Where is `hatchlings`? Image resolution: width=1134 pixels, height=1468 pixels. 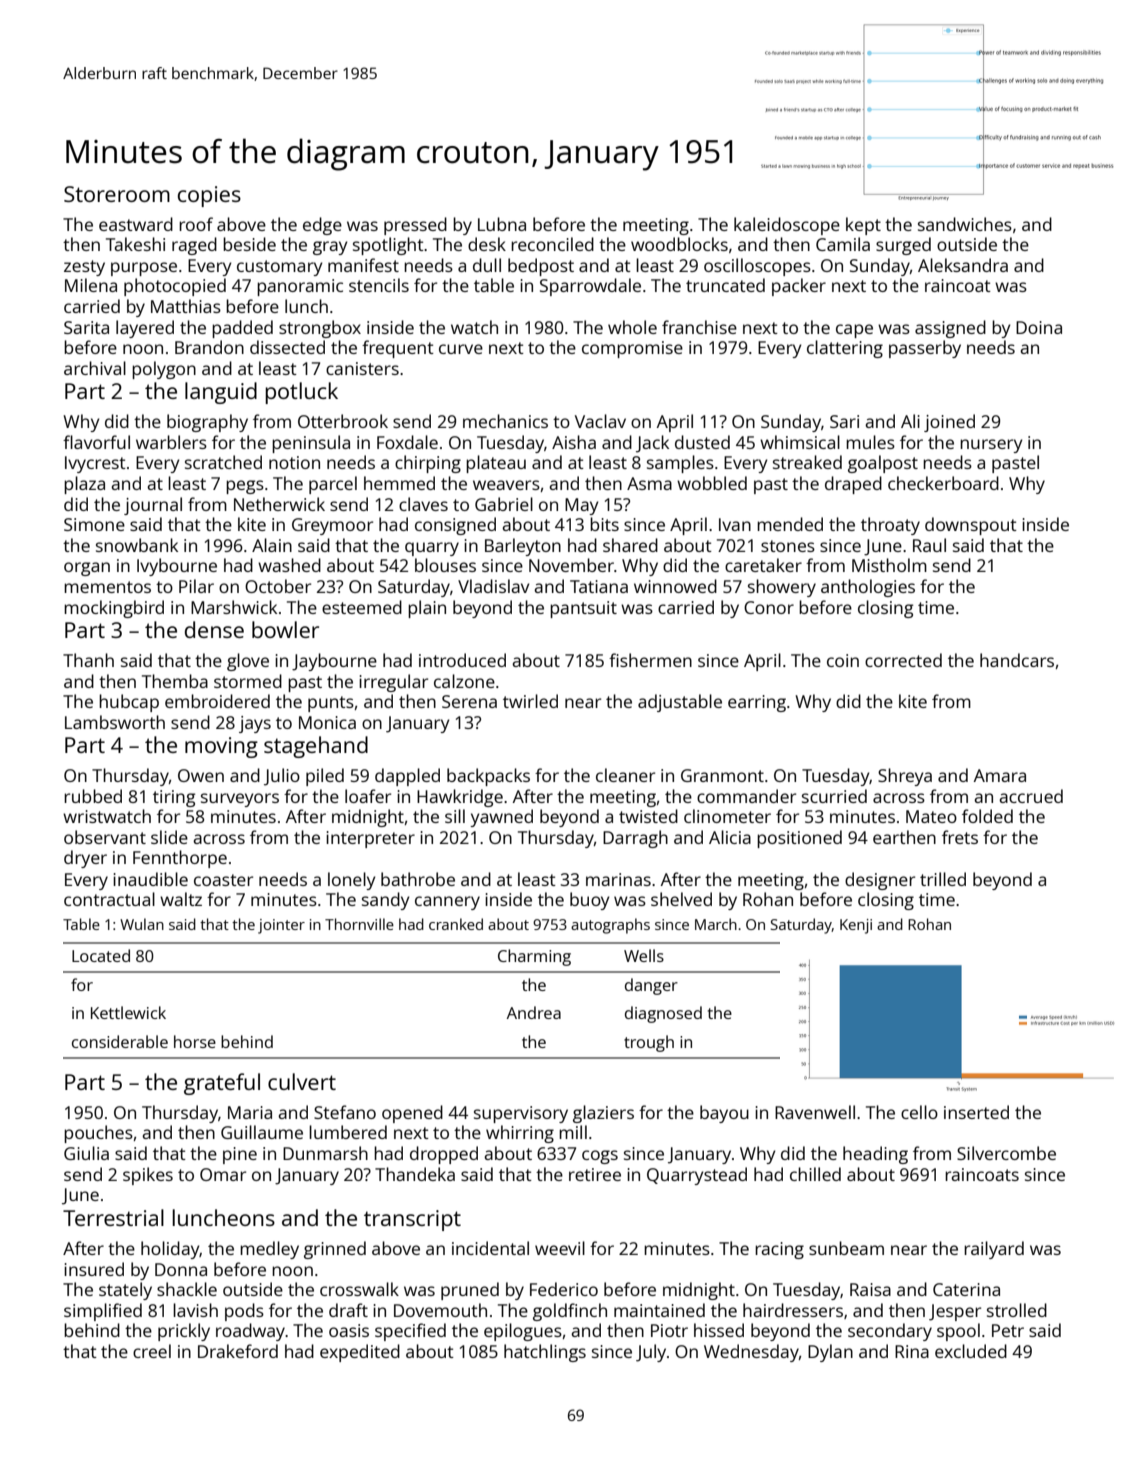
hatchlings is located at coordinates (545, 1353).
